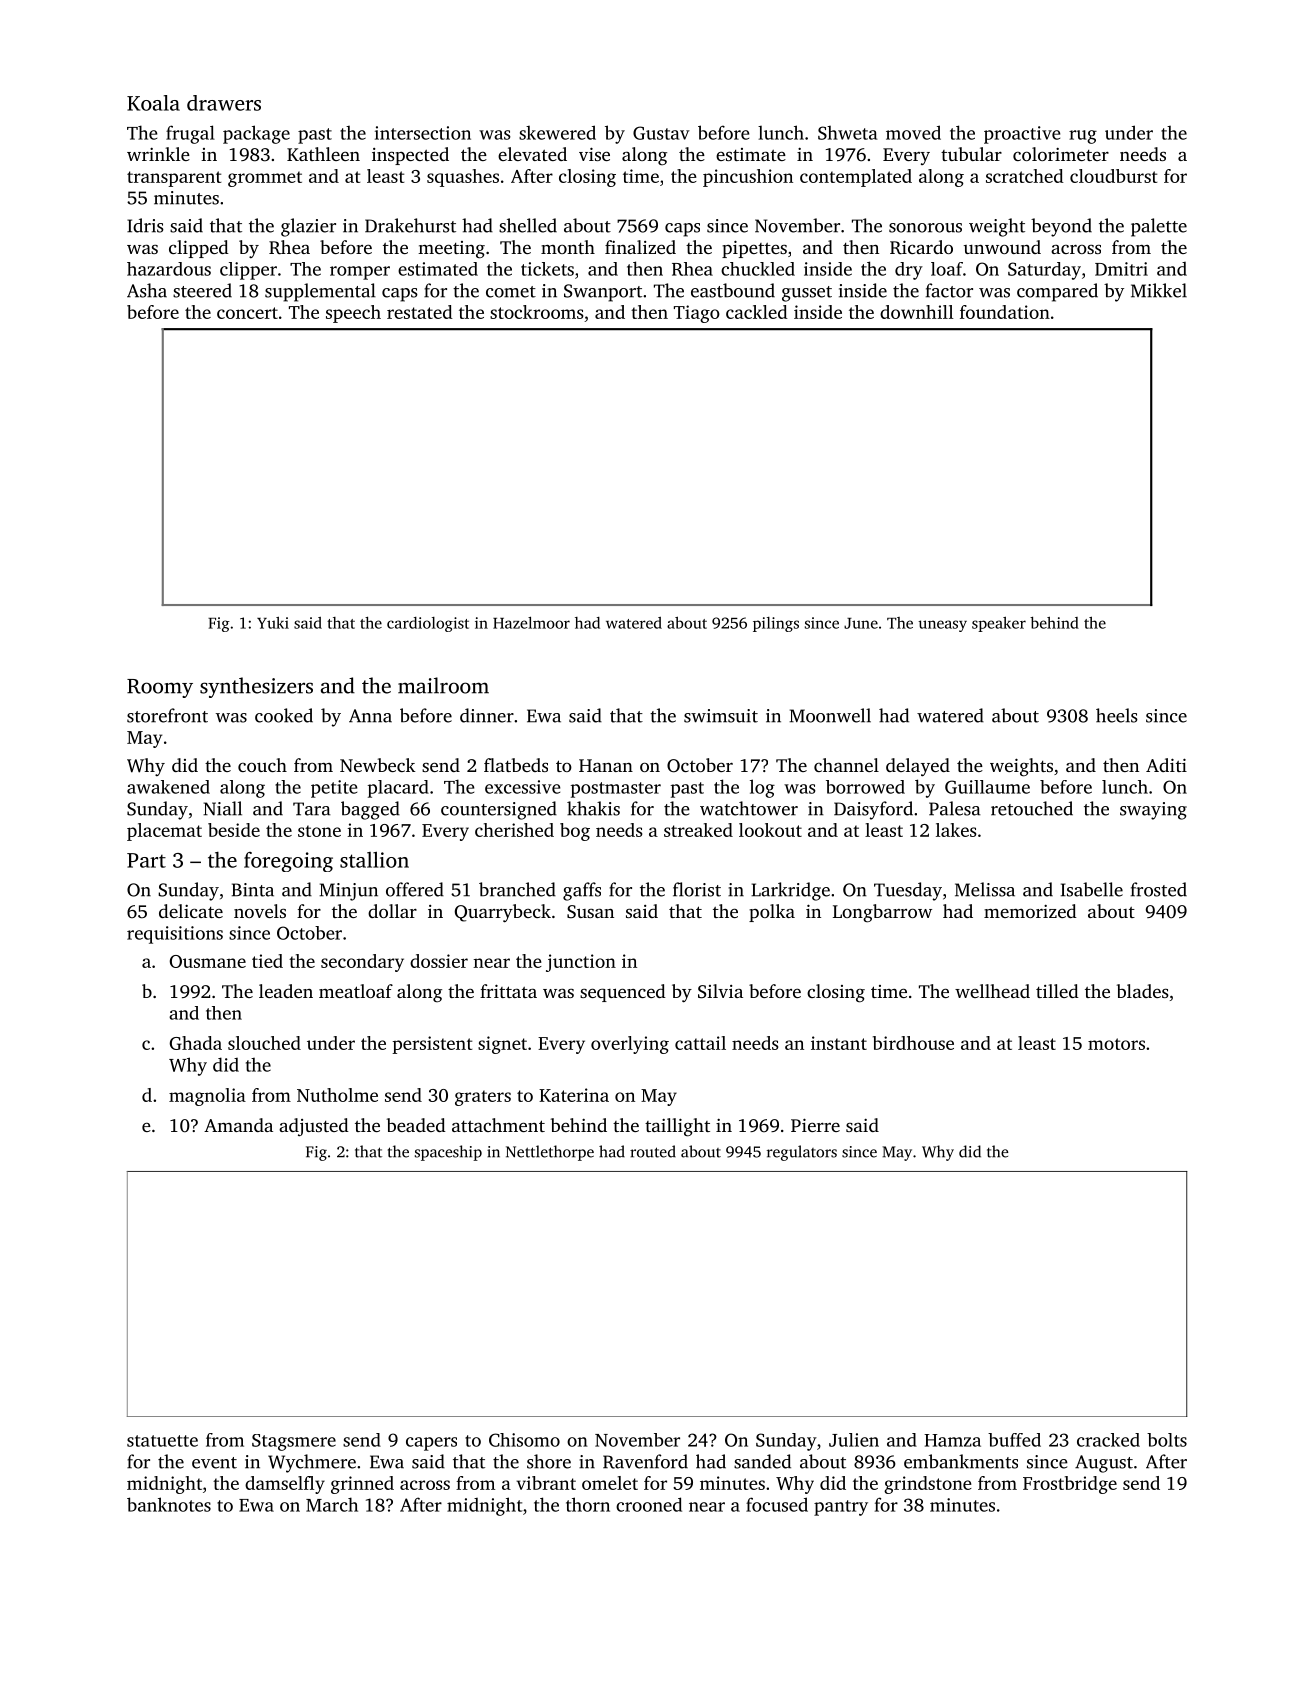 This page has width=1314, height=1701. I want to click on Silvia, so click(720, 991).
